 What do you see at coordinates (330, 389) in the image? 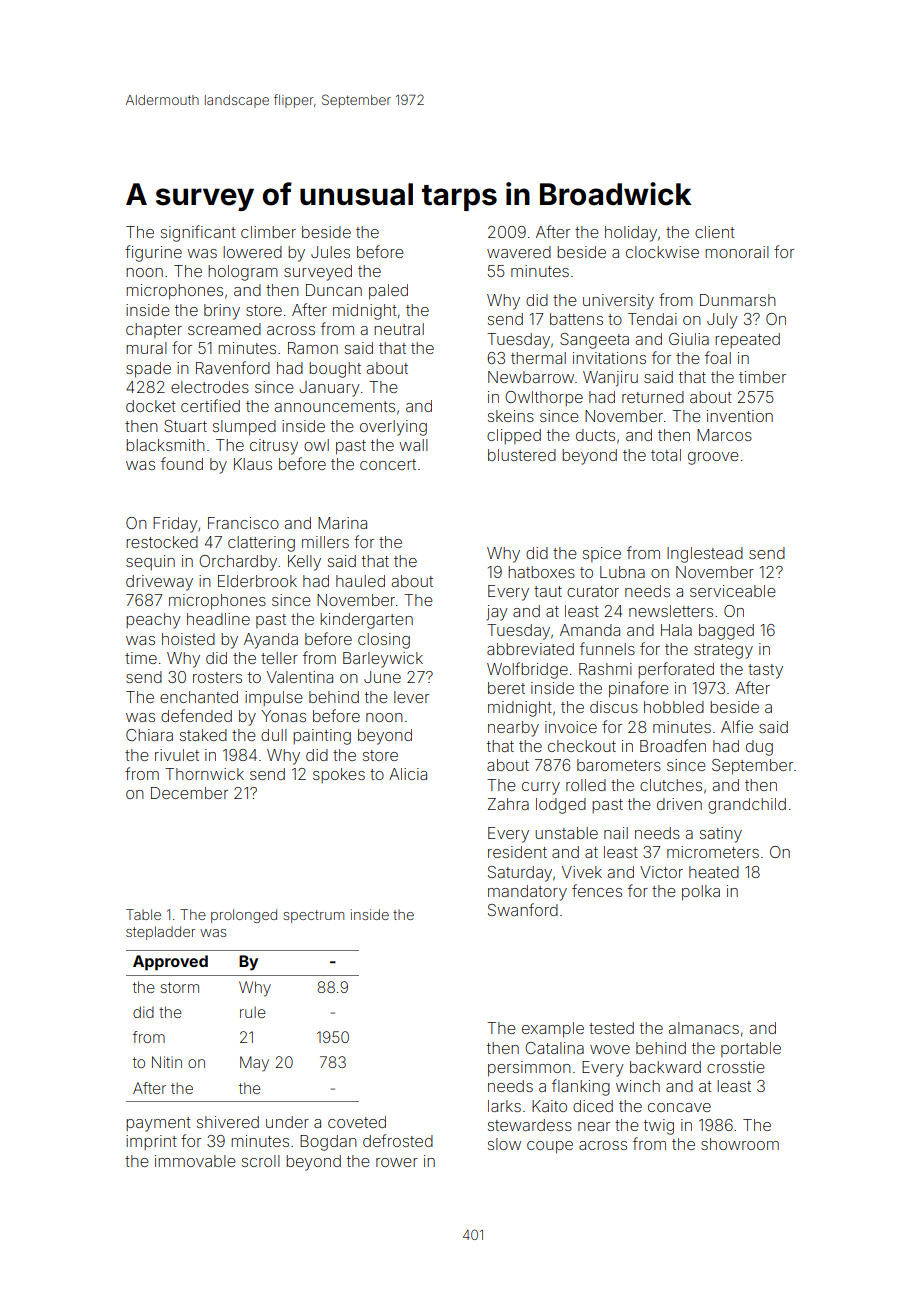
I see `January` at bounding box center [330, 389].
